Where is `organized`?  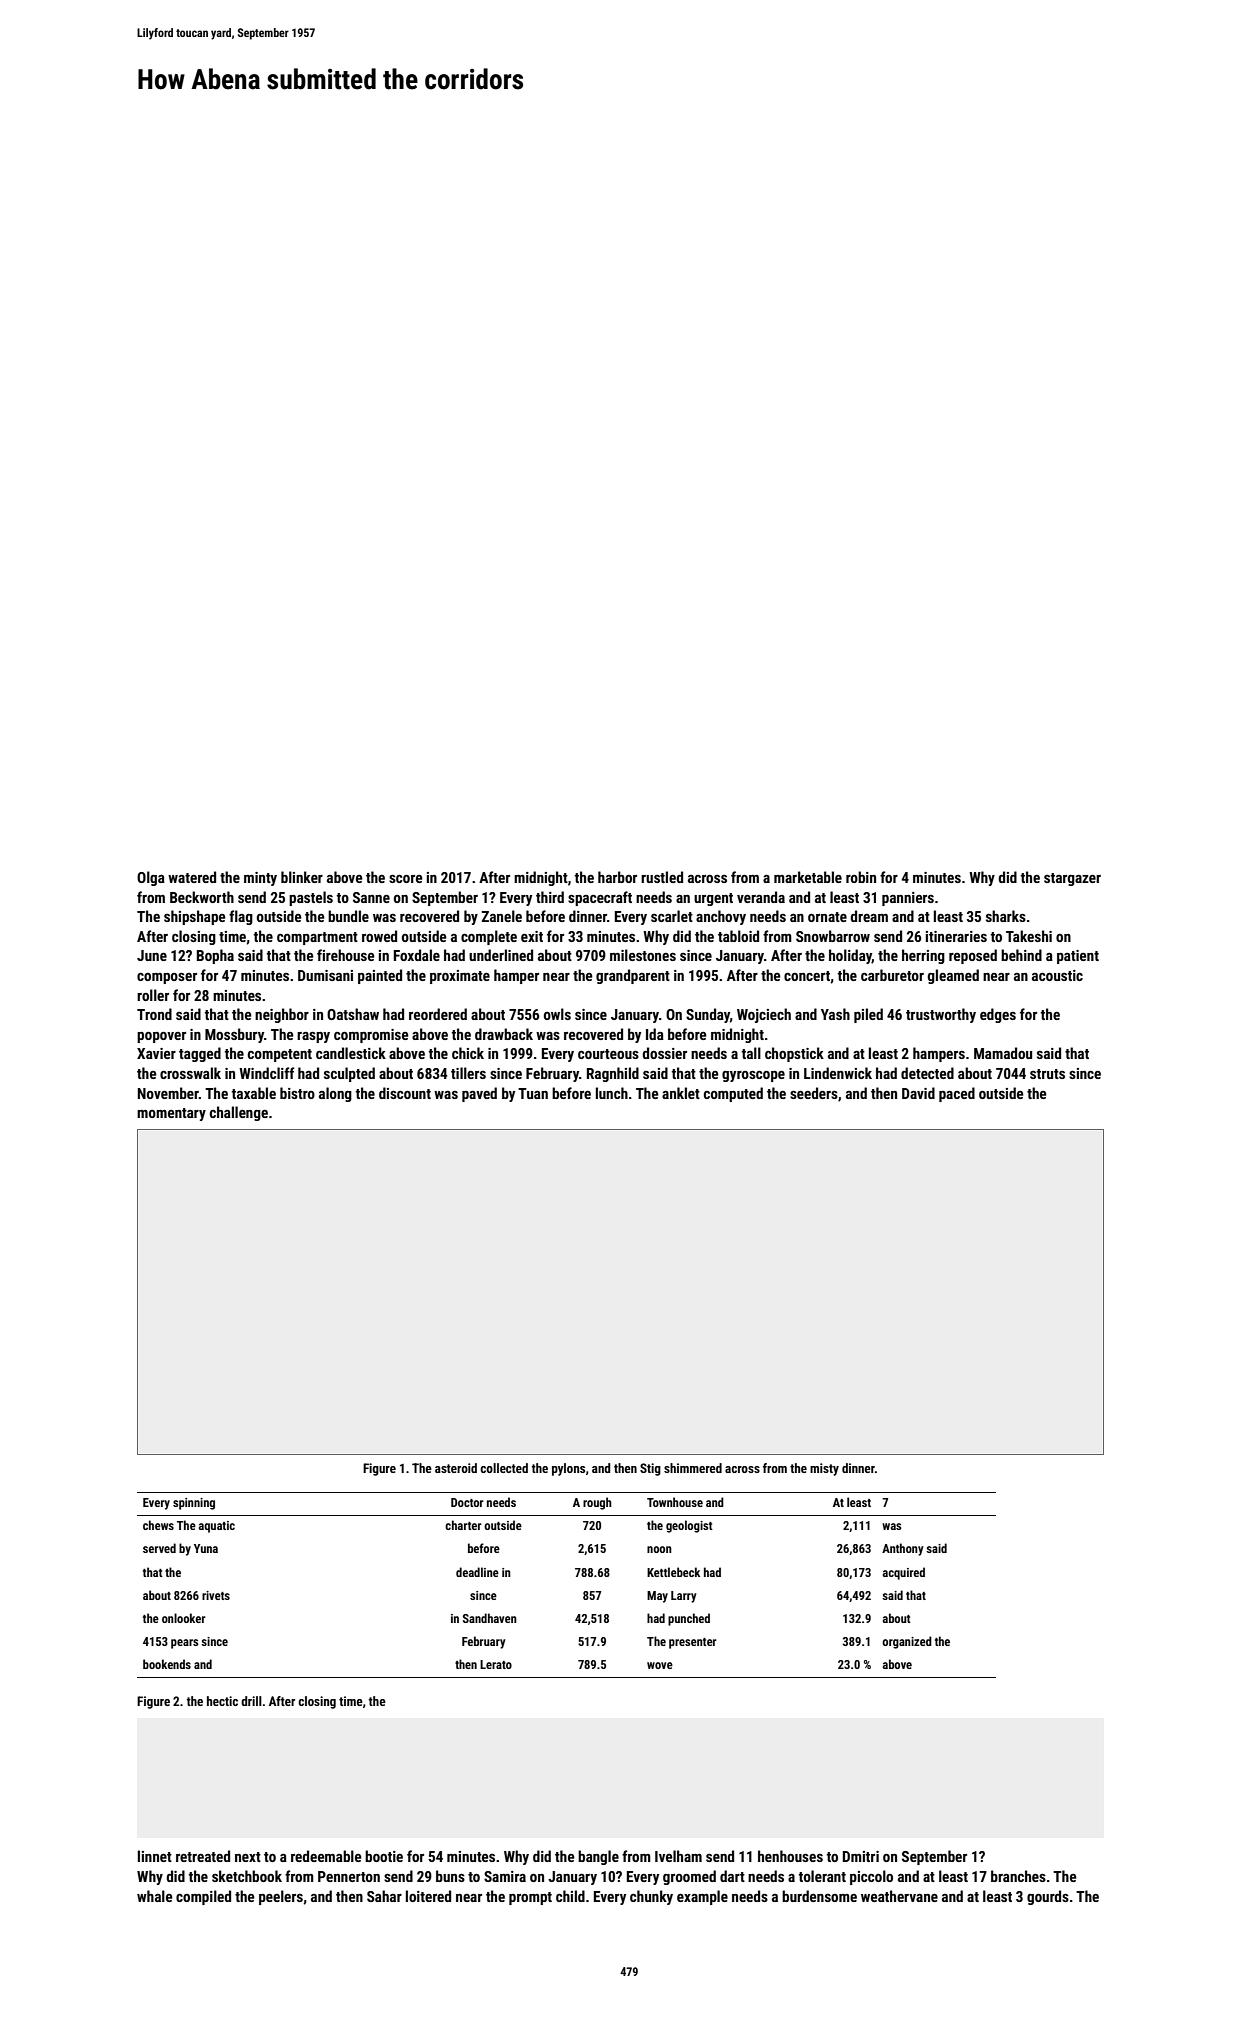 organized is located at coordinates (907, 1642).
